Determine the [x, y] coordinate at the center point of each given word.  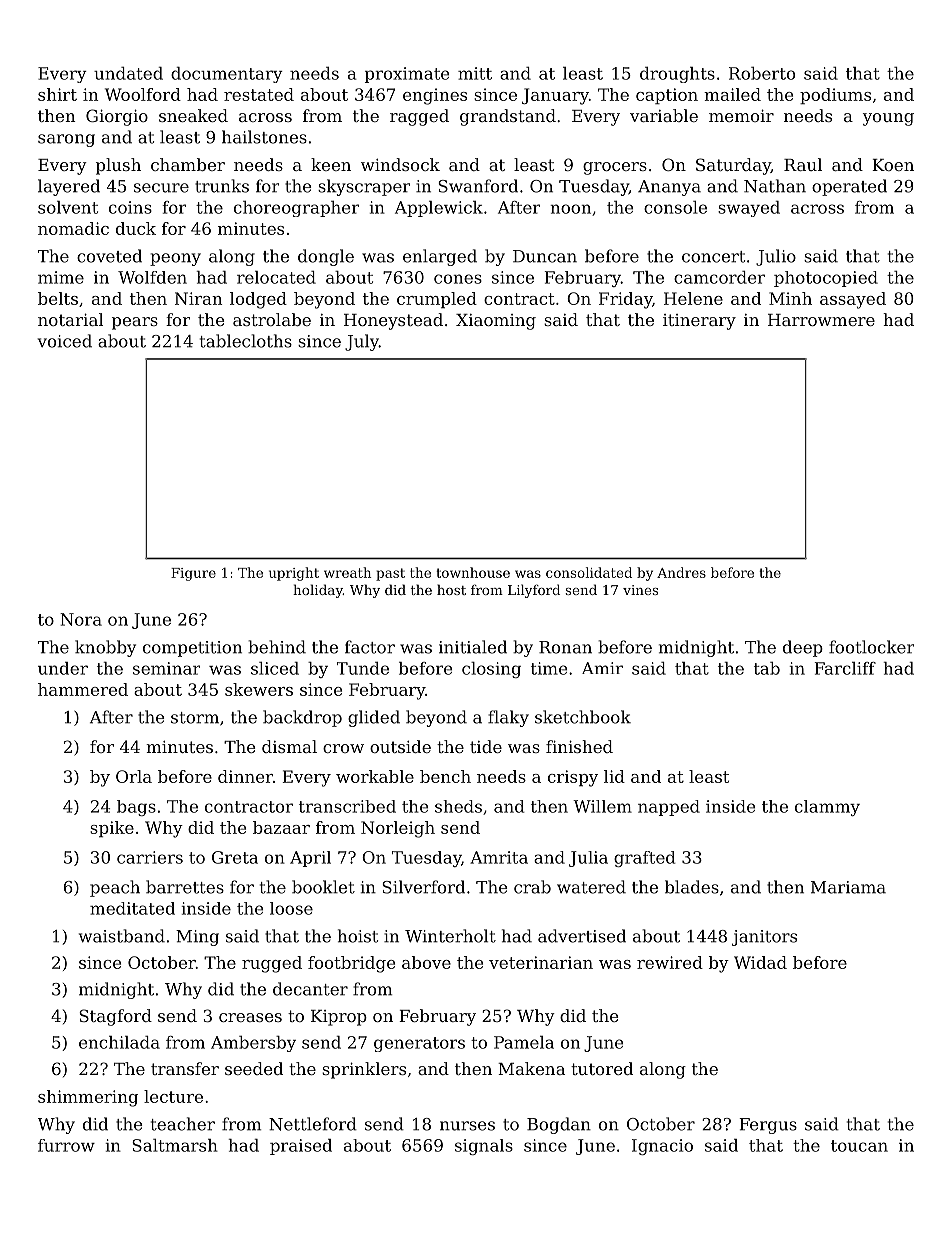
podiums [835, 96]
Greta [235, 857]
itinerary [699, 322]
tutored [602, 1068]
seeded [254, 1068]
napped [669, 808]
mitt [475, 73]
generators [419, 1044]
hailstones [264, 137]
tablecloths [246, 341]
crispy [573, 778]
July [362, 342]
